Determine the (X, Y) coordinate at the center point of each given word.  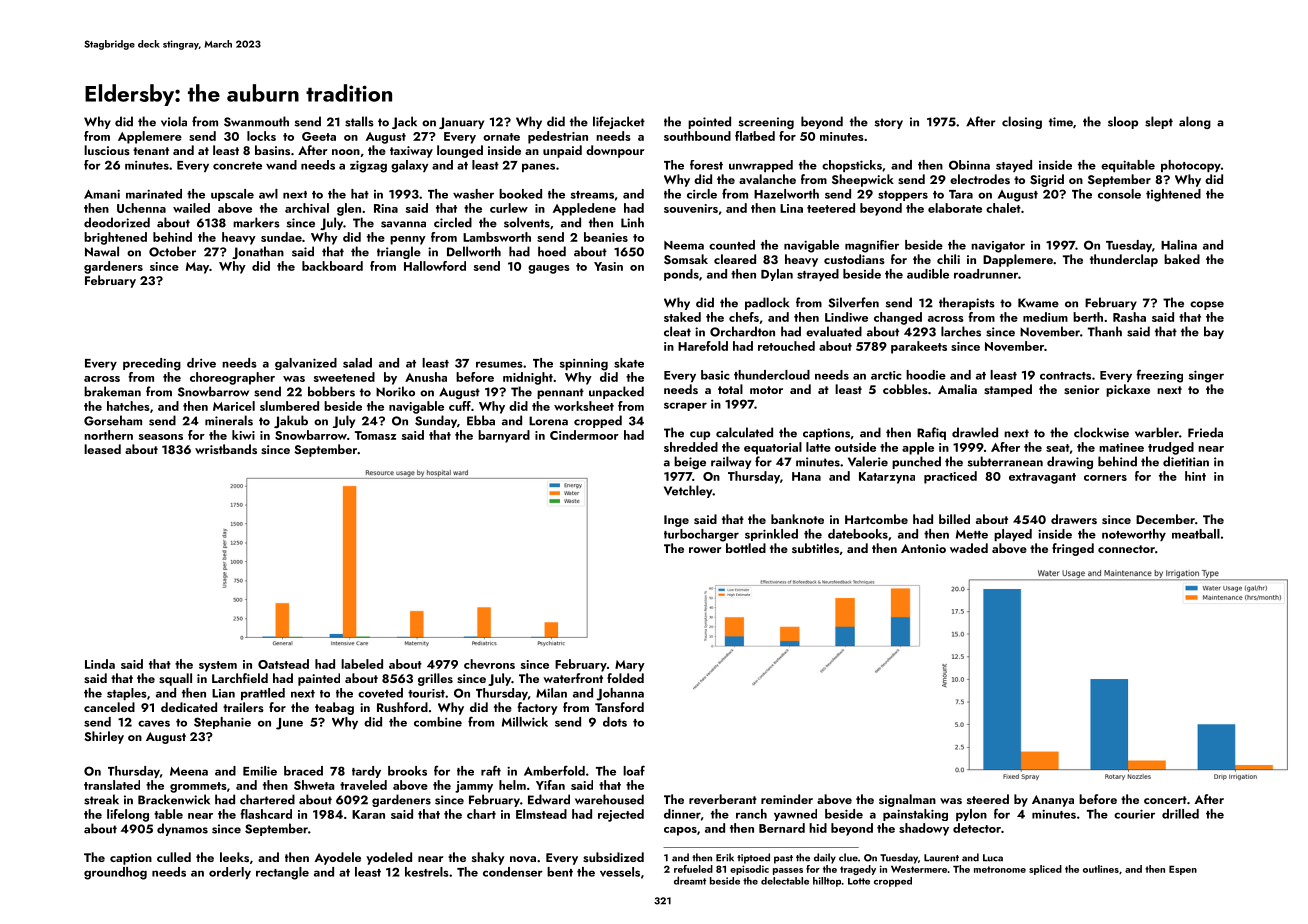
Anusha (426, 377)
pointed (709, 122)
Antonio (923, 548)
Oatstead (283, 664)
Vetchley (688, 491)
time (1061, 122)
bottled (746, 548)
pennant (560, 393)
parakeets (919, 347)
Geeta (319, 136)
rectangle (282, 873)
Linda (100, 664)
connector (1126, 549)
